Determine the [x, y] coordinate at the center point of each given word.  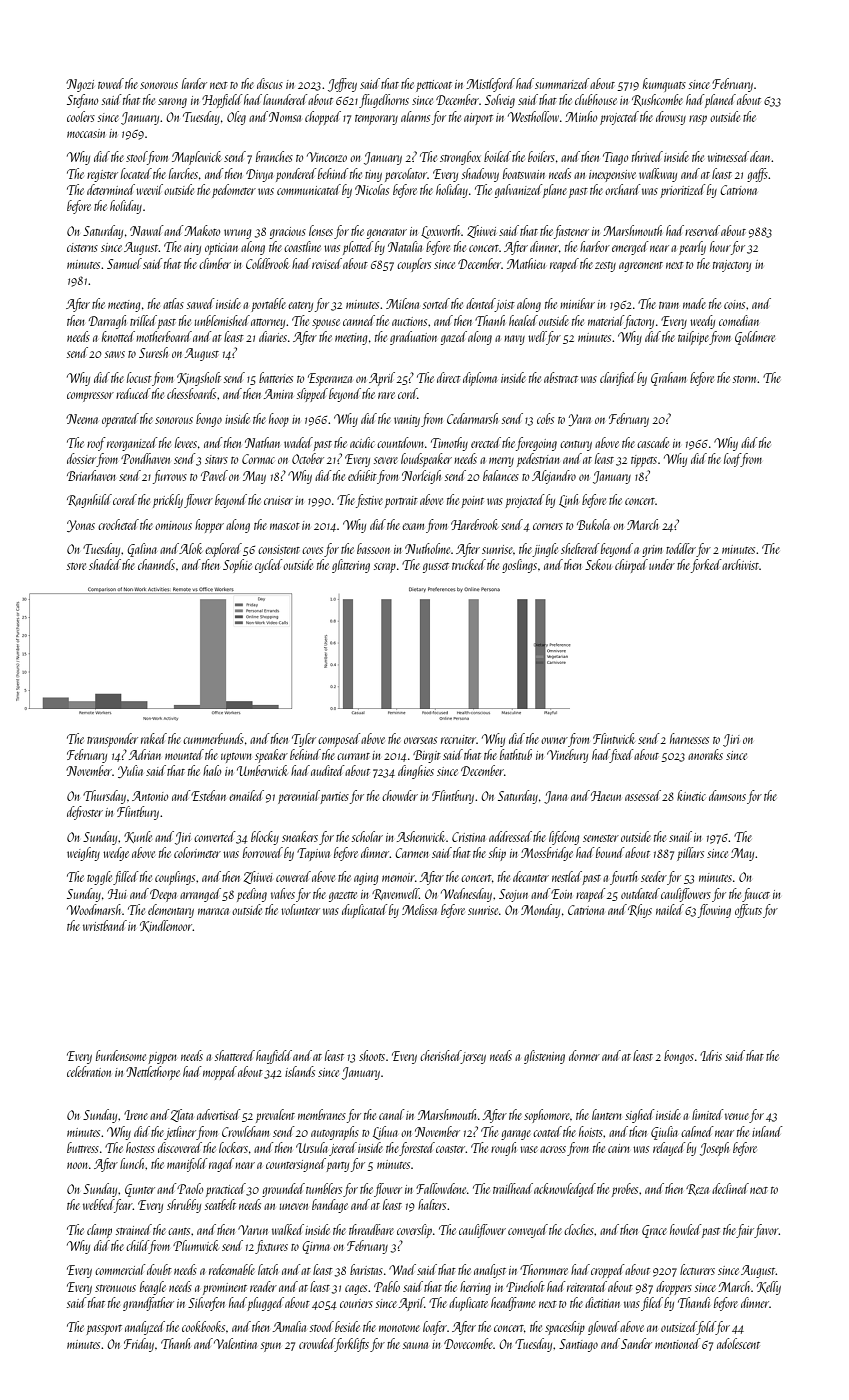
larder [194, 83]
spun [271, 1347]
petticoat [434, 86]
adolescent [738, 1343]
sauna [415, 1345]
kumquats [664, 85]
